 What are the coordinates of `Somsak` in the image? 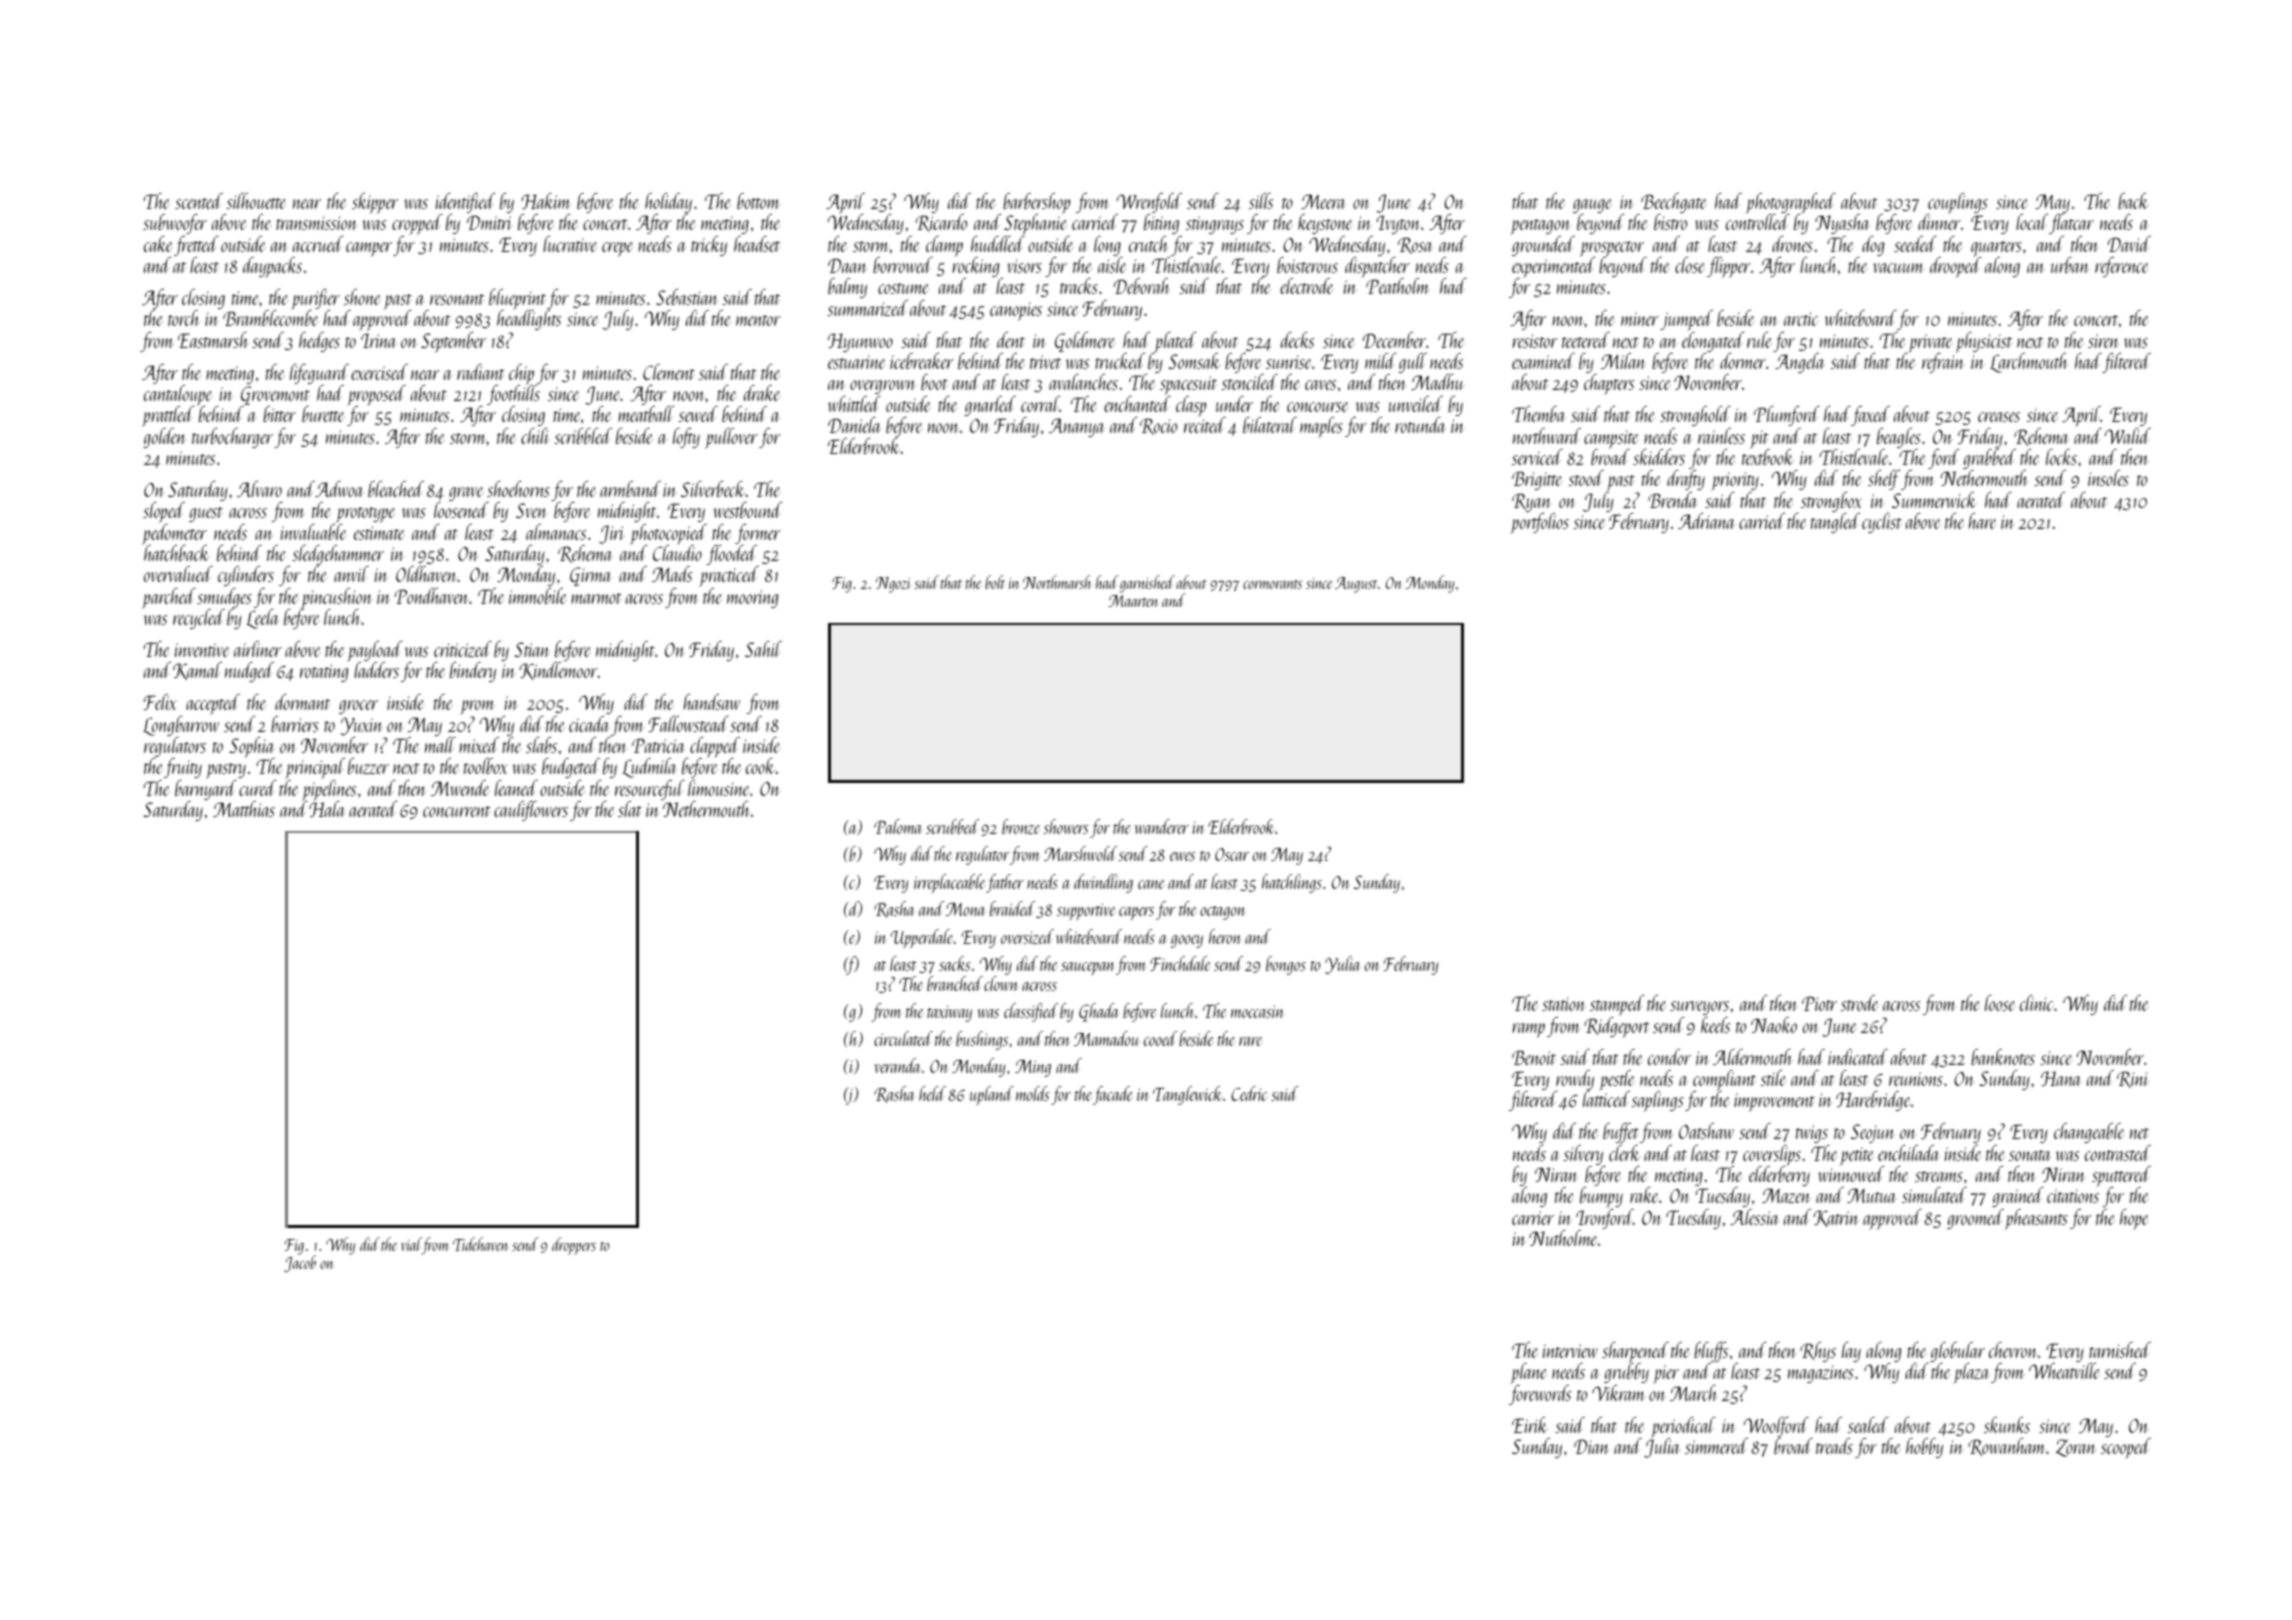 It's located at (1194, 361).
